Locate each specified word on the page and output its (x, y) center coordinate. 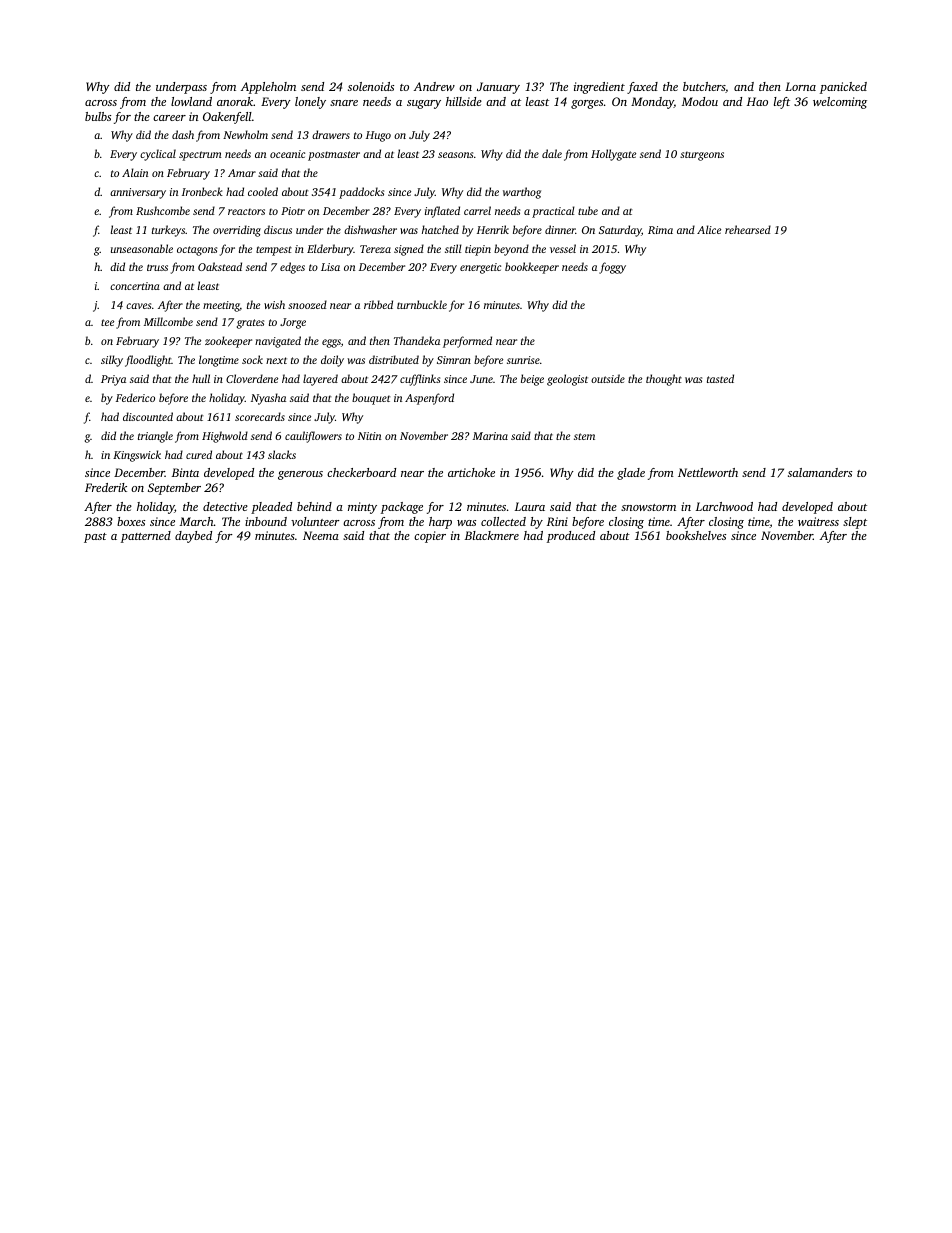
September (174, 489)
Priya (113, 380)
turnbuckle (422, 304)
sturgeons (702, 156)
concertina (135, 286)
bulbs (98, 116)
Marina (490, 436)
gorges (587, 104)
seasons (455, 155)
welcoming (840, 103)
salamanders (820, 472)
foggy (612, 268)
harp (440, 523)
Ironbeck (202, 191)
